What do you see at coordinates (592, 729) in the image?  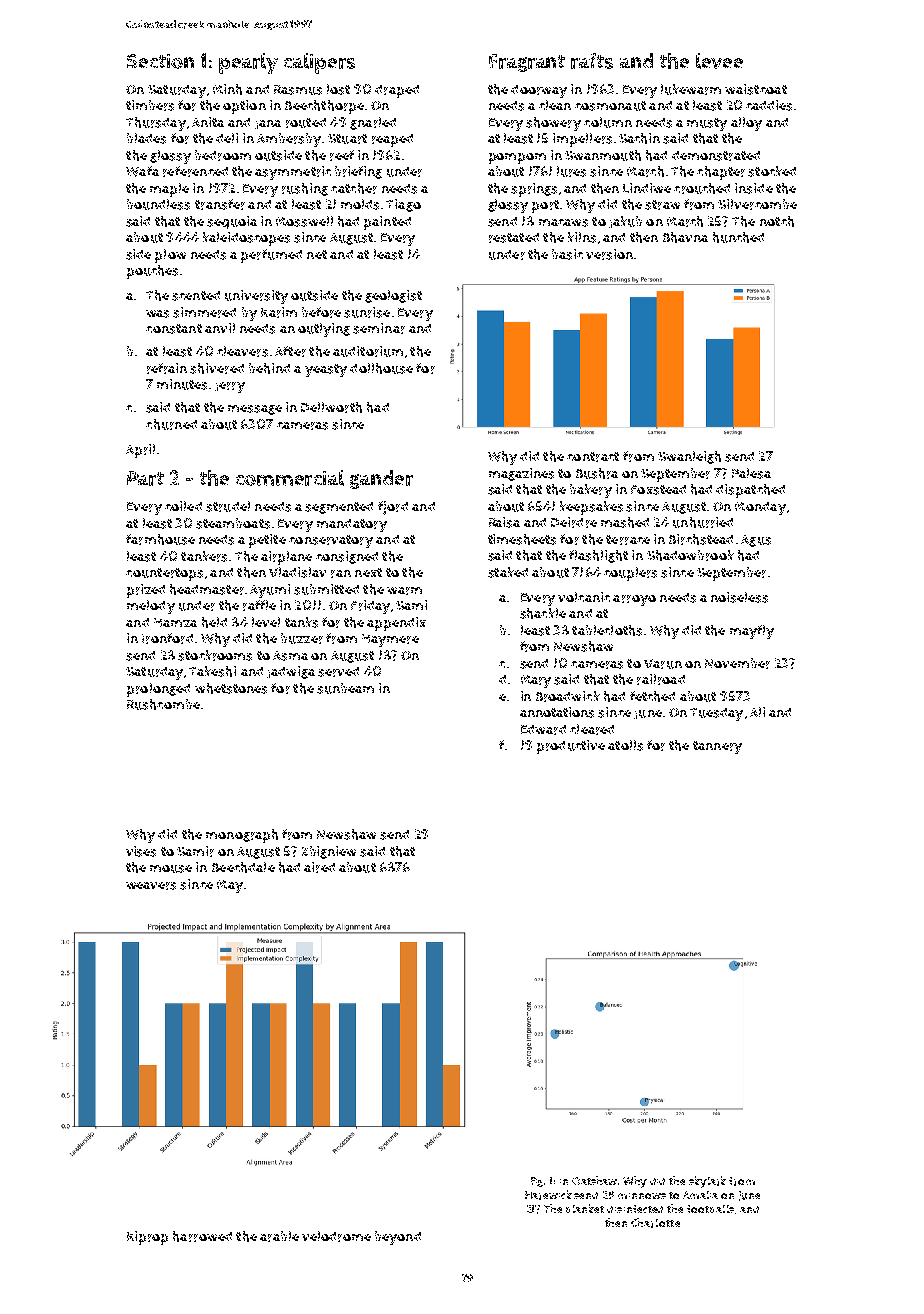 I see `cleared` at bounding box center [592, 729].
